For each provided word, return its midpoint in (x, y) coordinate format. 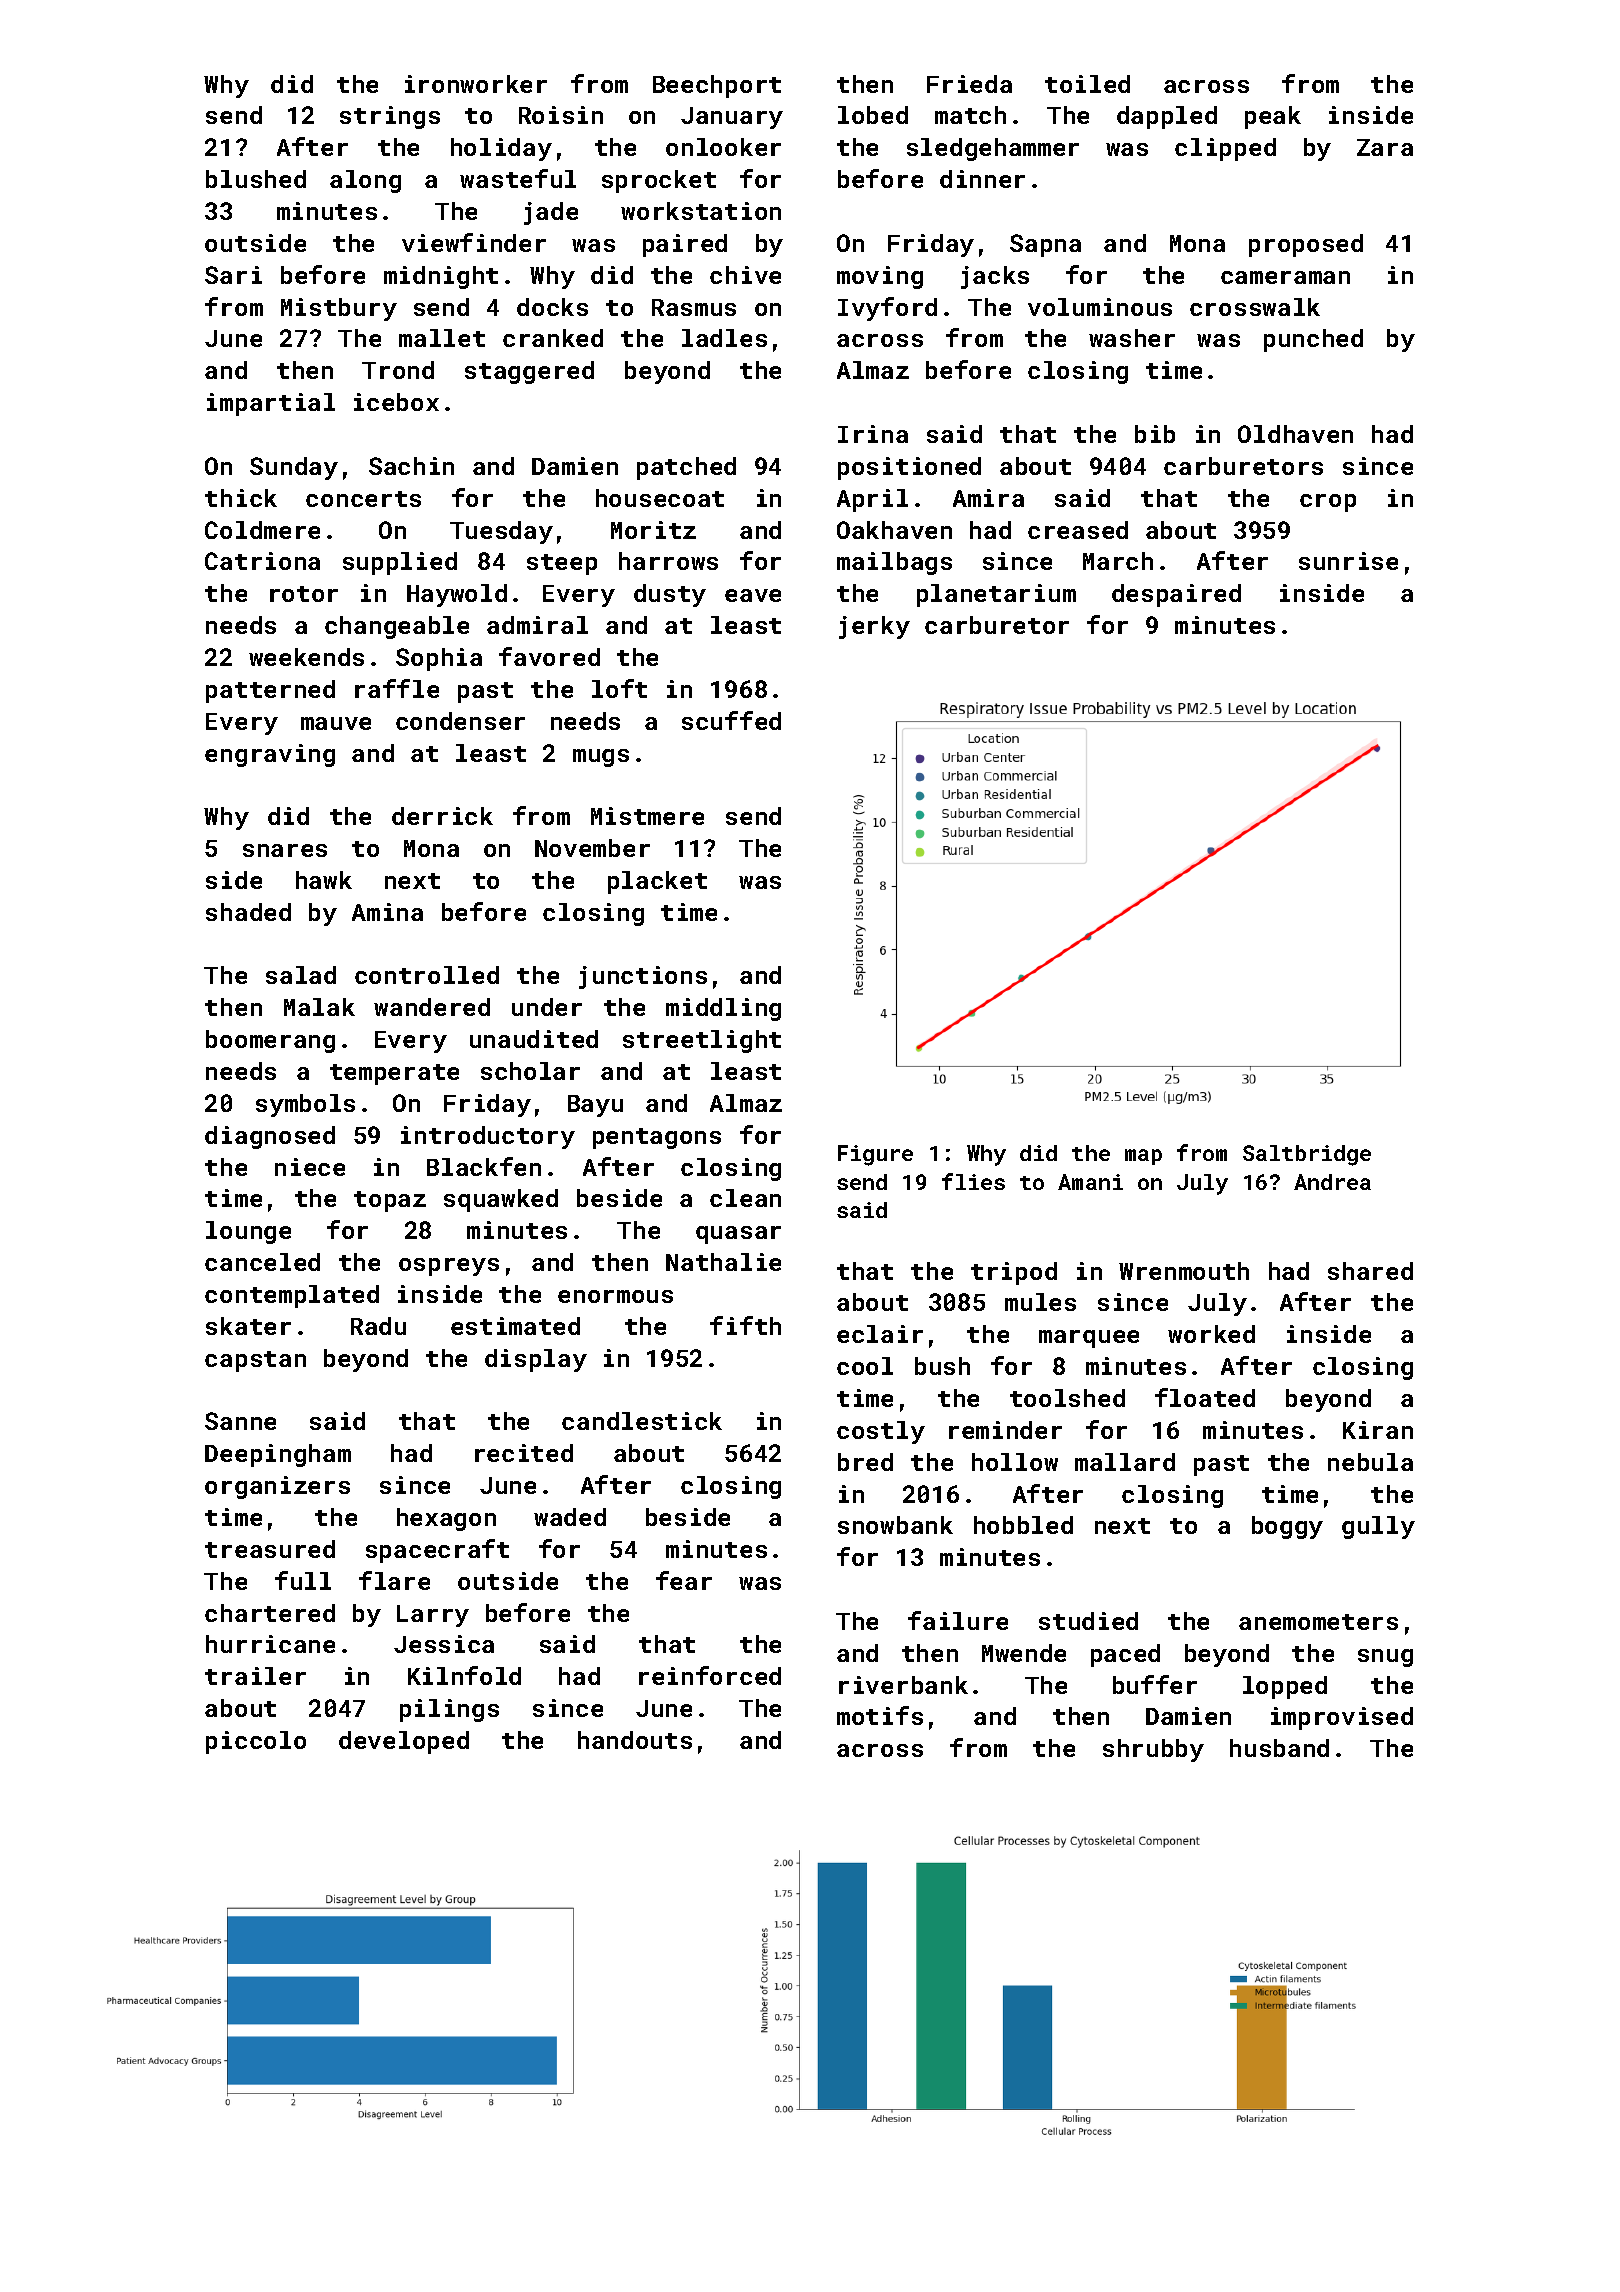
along (365, 181)
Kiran (1378, 1430)
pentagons (657, 1138)
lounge (248, 1232)
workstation (701, 211)
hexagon (446, 1519)
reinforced (710, 1675)
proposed (1306, 245)
